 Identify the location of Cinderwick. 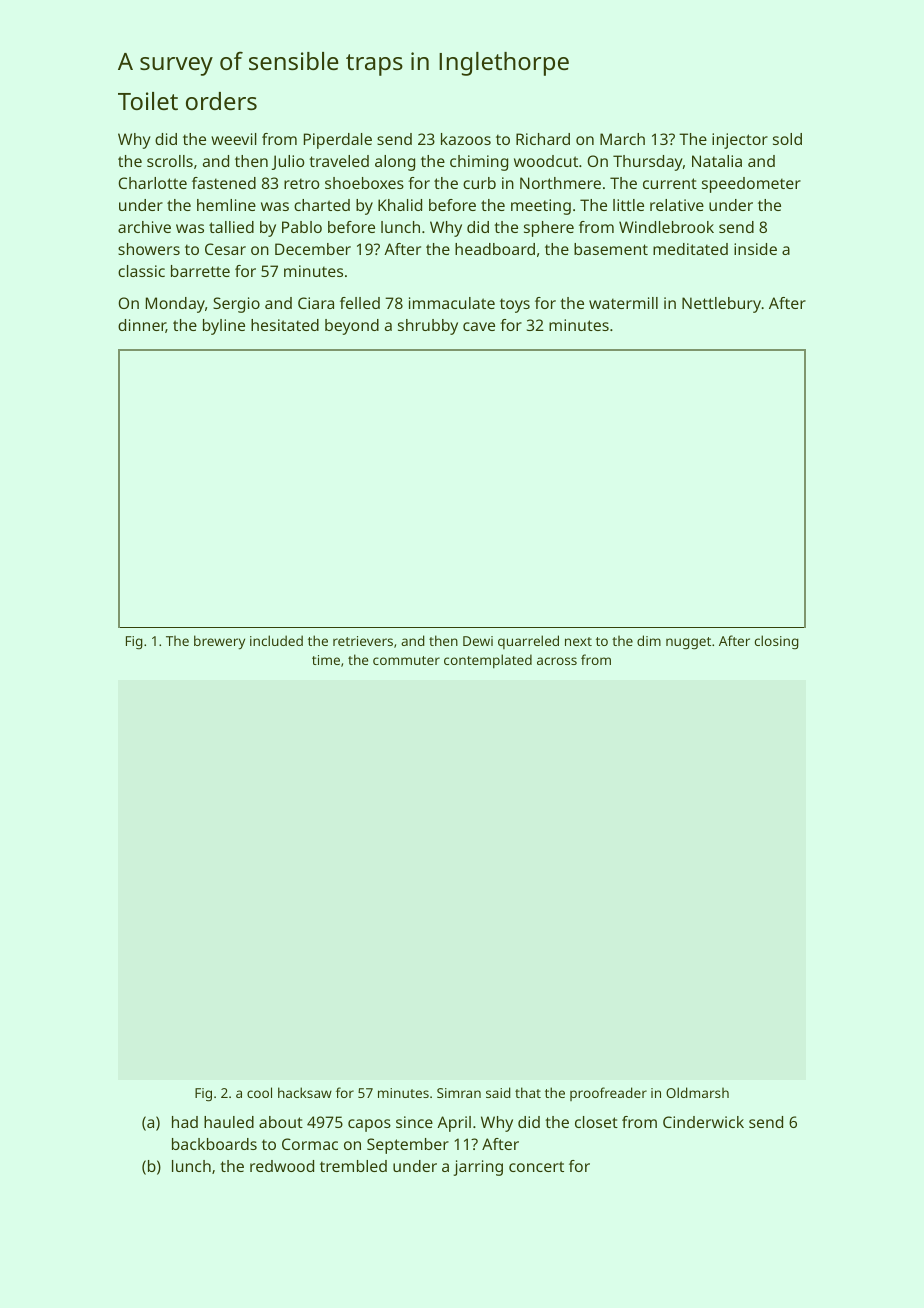
(703, 1122).
